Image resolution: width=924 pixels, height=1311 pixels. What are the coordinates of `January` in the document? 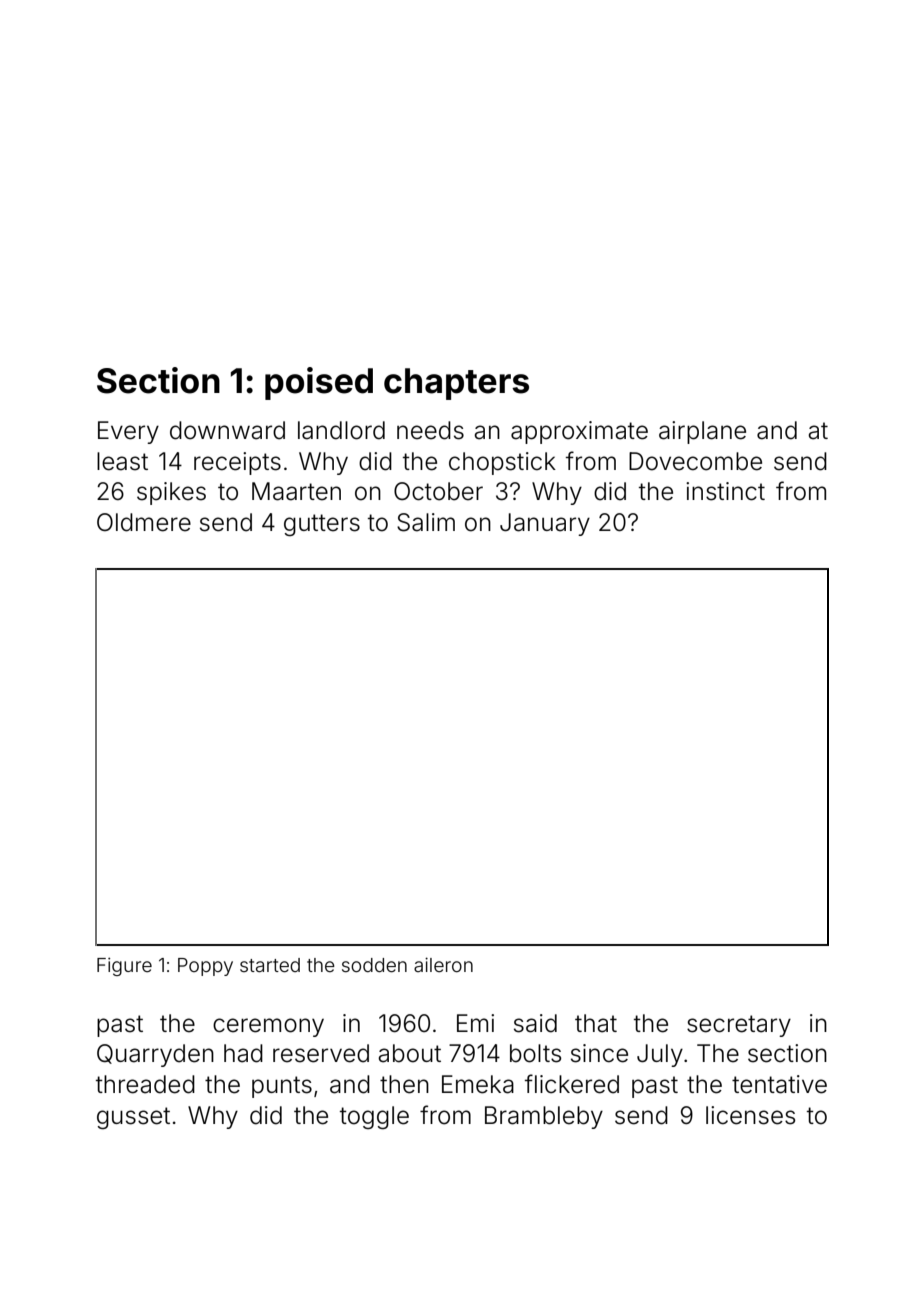 It's located at (545, 524).
